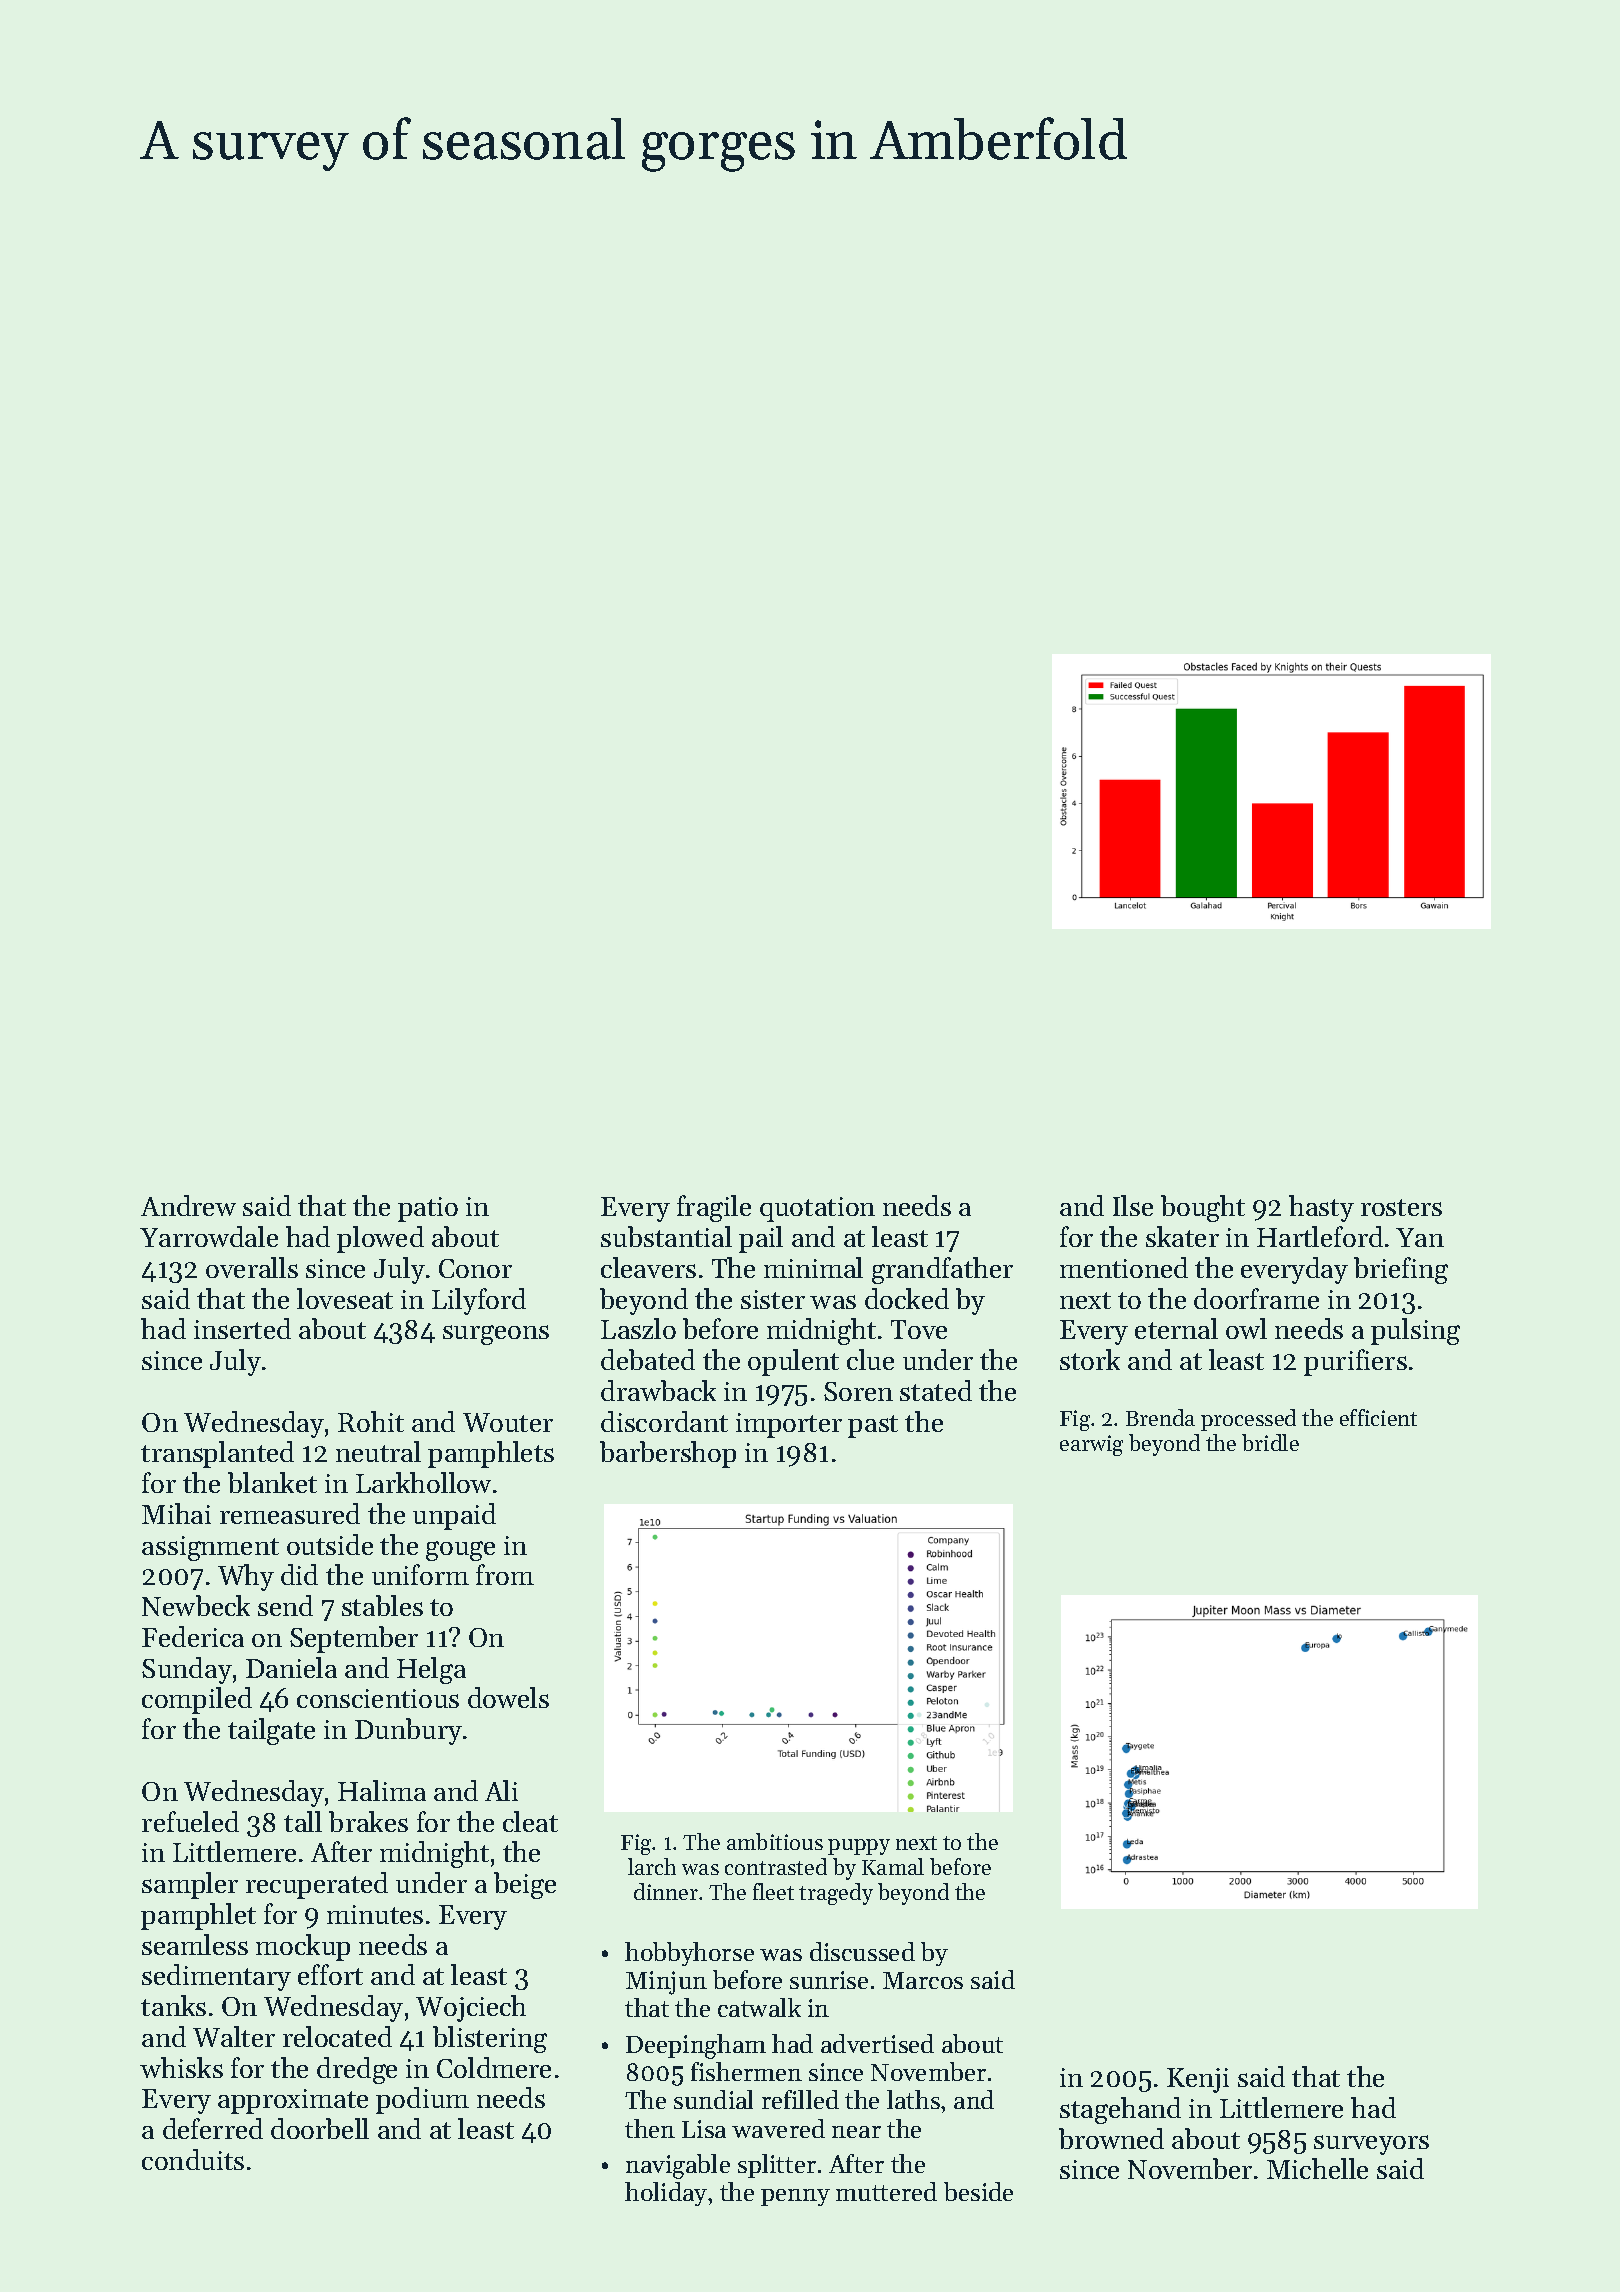 Image resolution: width=1620 pixels, height=2292 pixels. I want to click on Andrew, so click(188, 1205).
